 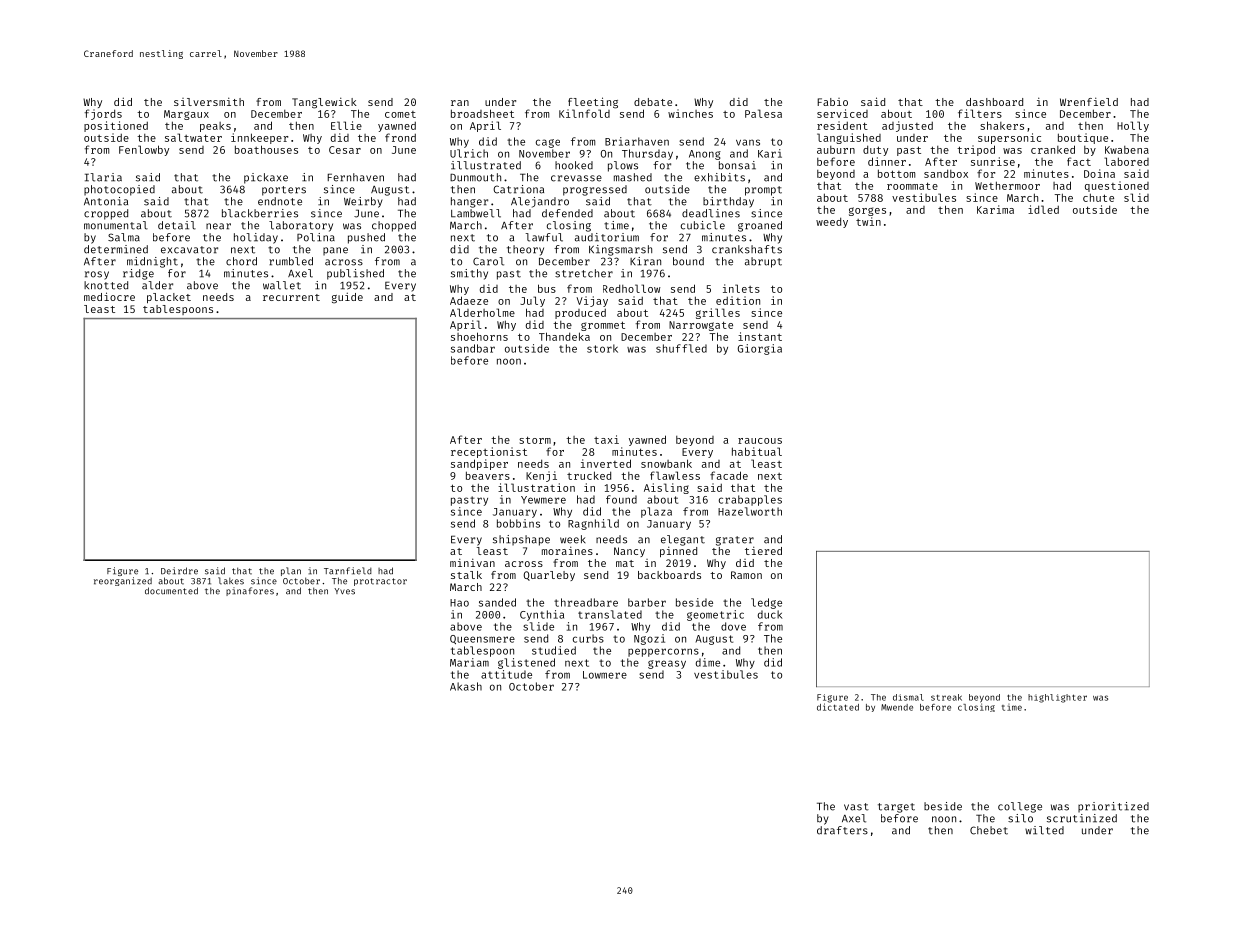 I want to click on highlighter, so click(x=1057, y=698).
